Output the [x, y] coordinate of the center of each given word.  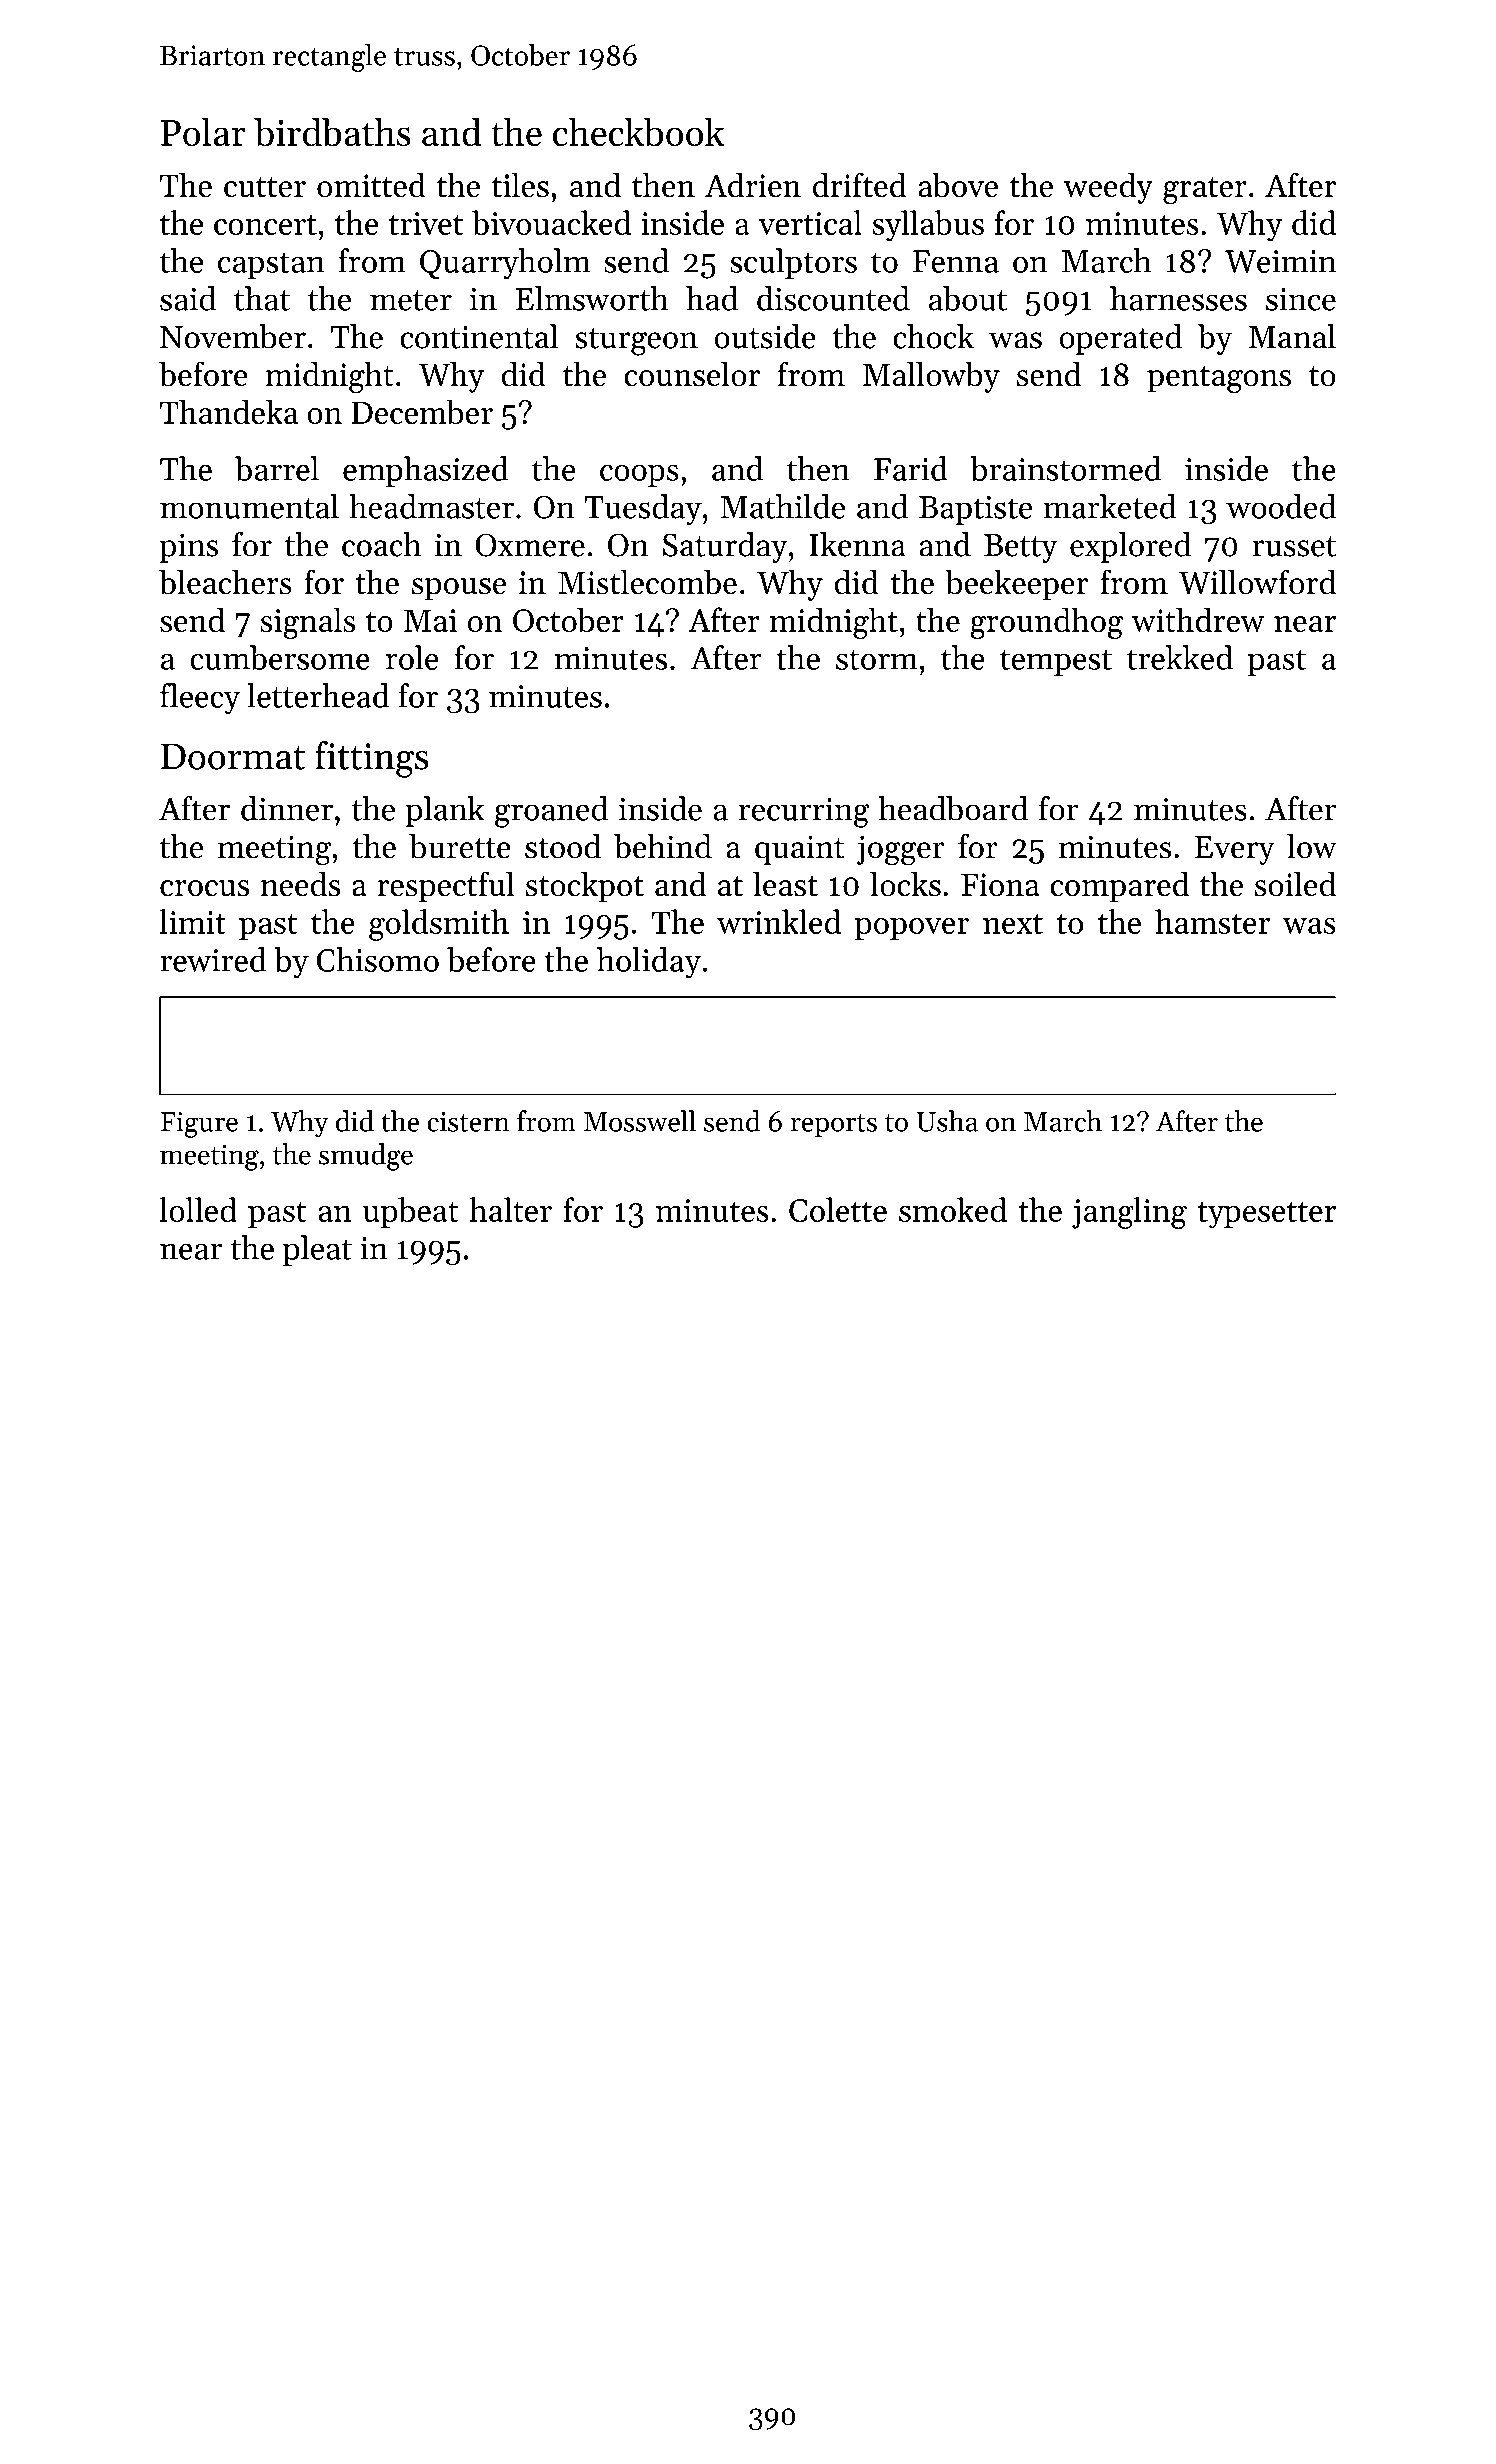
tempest [1056, 662]
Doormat [233, 756]
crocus [204, 888]
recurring [804, 813]
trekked [1180, 657]
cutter [265, 187]
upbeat [411, 1212]
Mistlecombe [647, 582]
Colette [838, 1209]
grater [1205, 191]
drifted [859, 185]
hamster [1212, 921]
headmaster [431, 506]
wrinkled [779, 921]
